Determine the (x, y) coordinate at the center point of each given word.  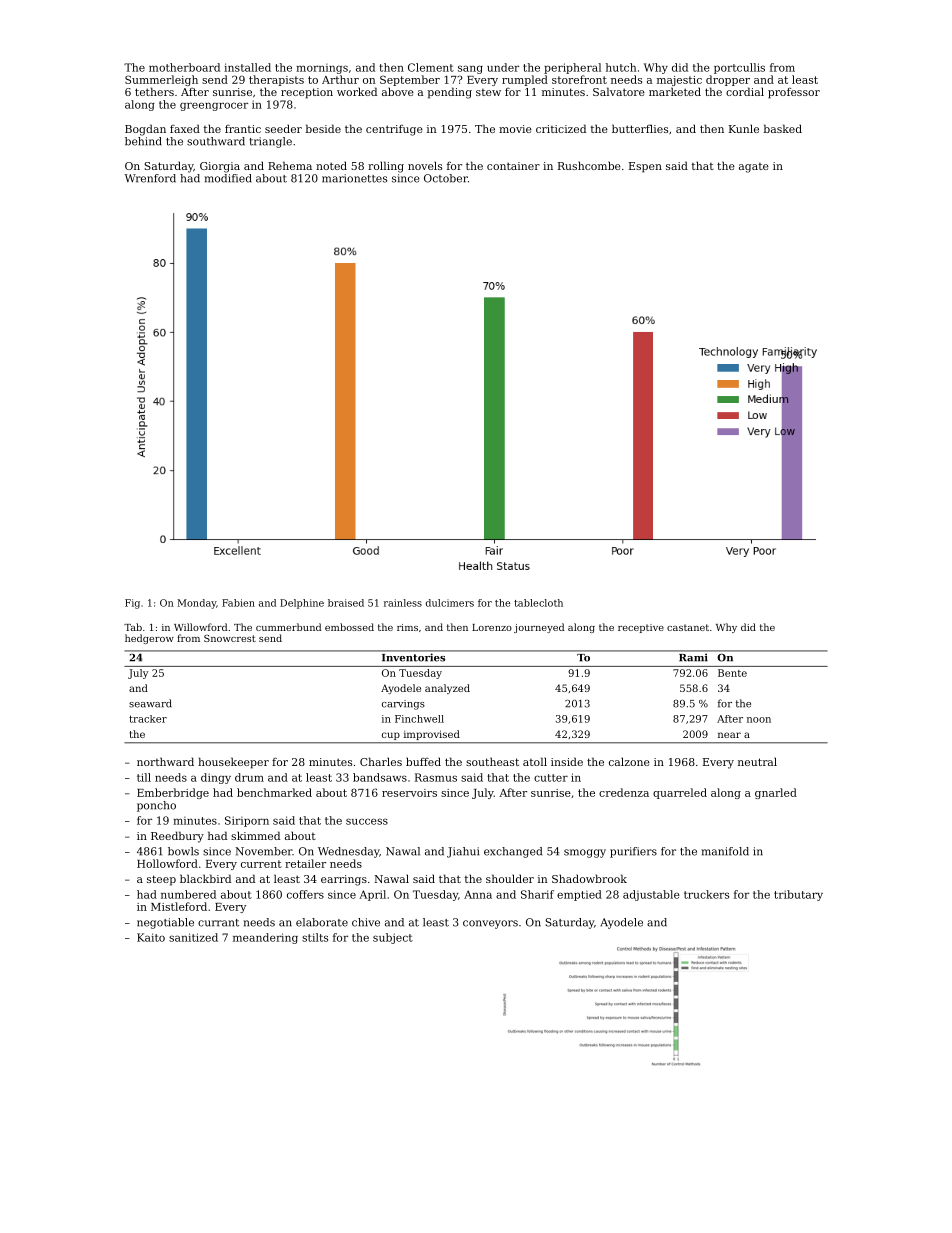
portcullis (739, 68)
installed (247, 67)
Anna (478, 894)
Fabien (238, 603)
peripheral (572, 68)
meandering (265, 938)
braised (346, 603)
